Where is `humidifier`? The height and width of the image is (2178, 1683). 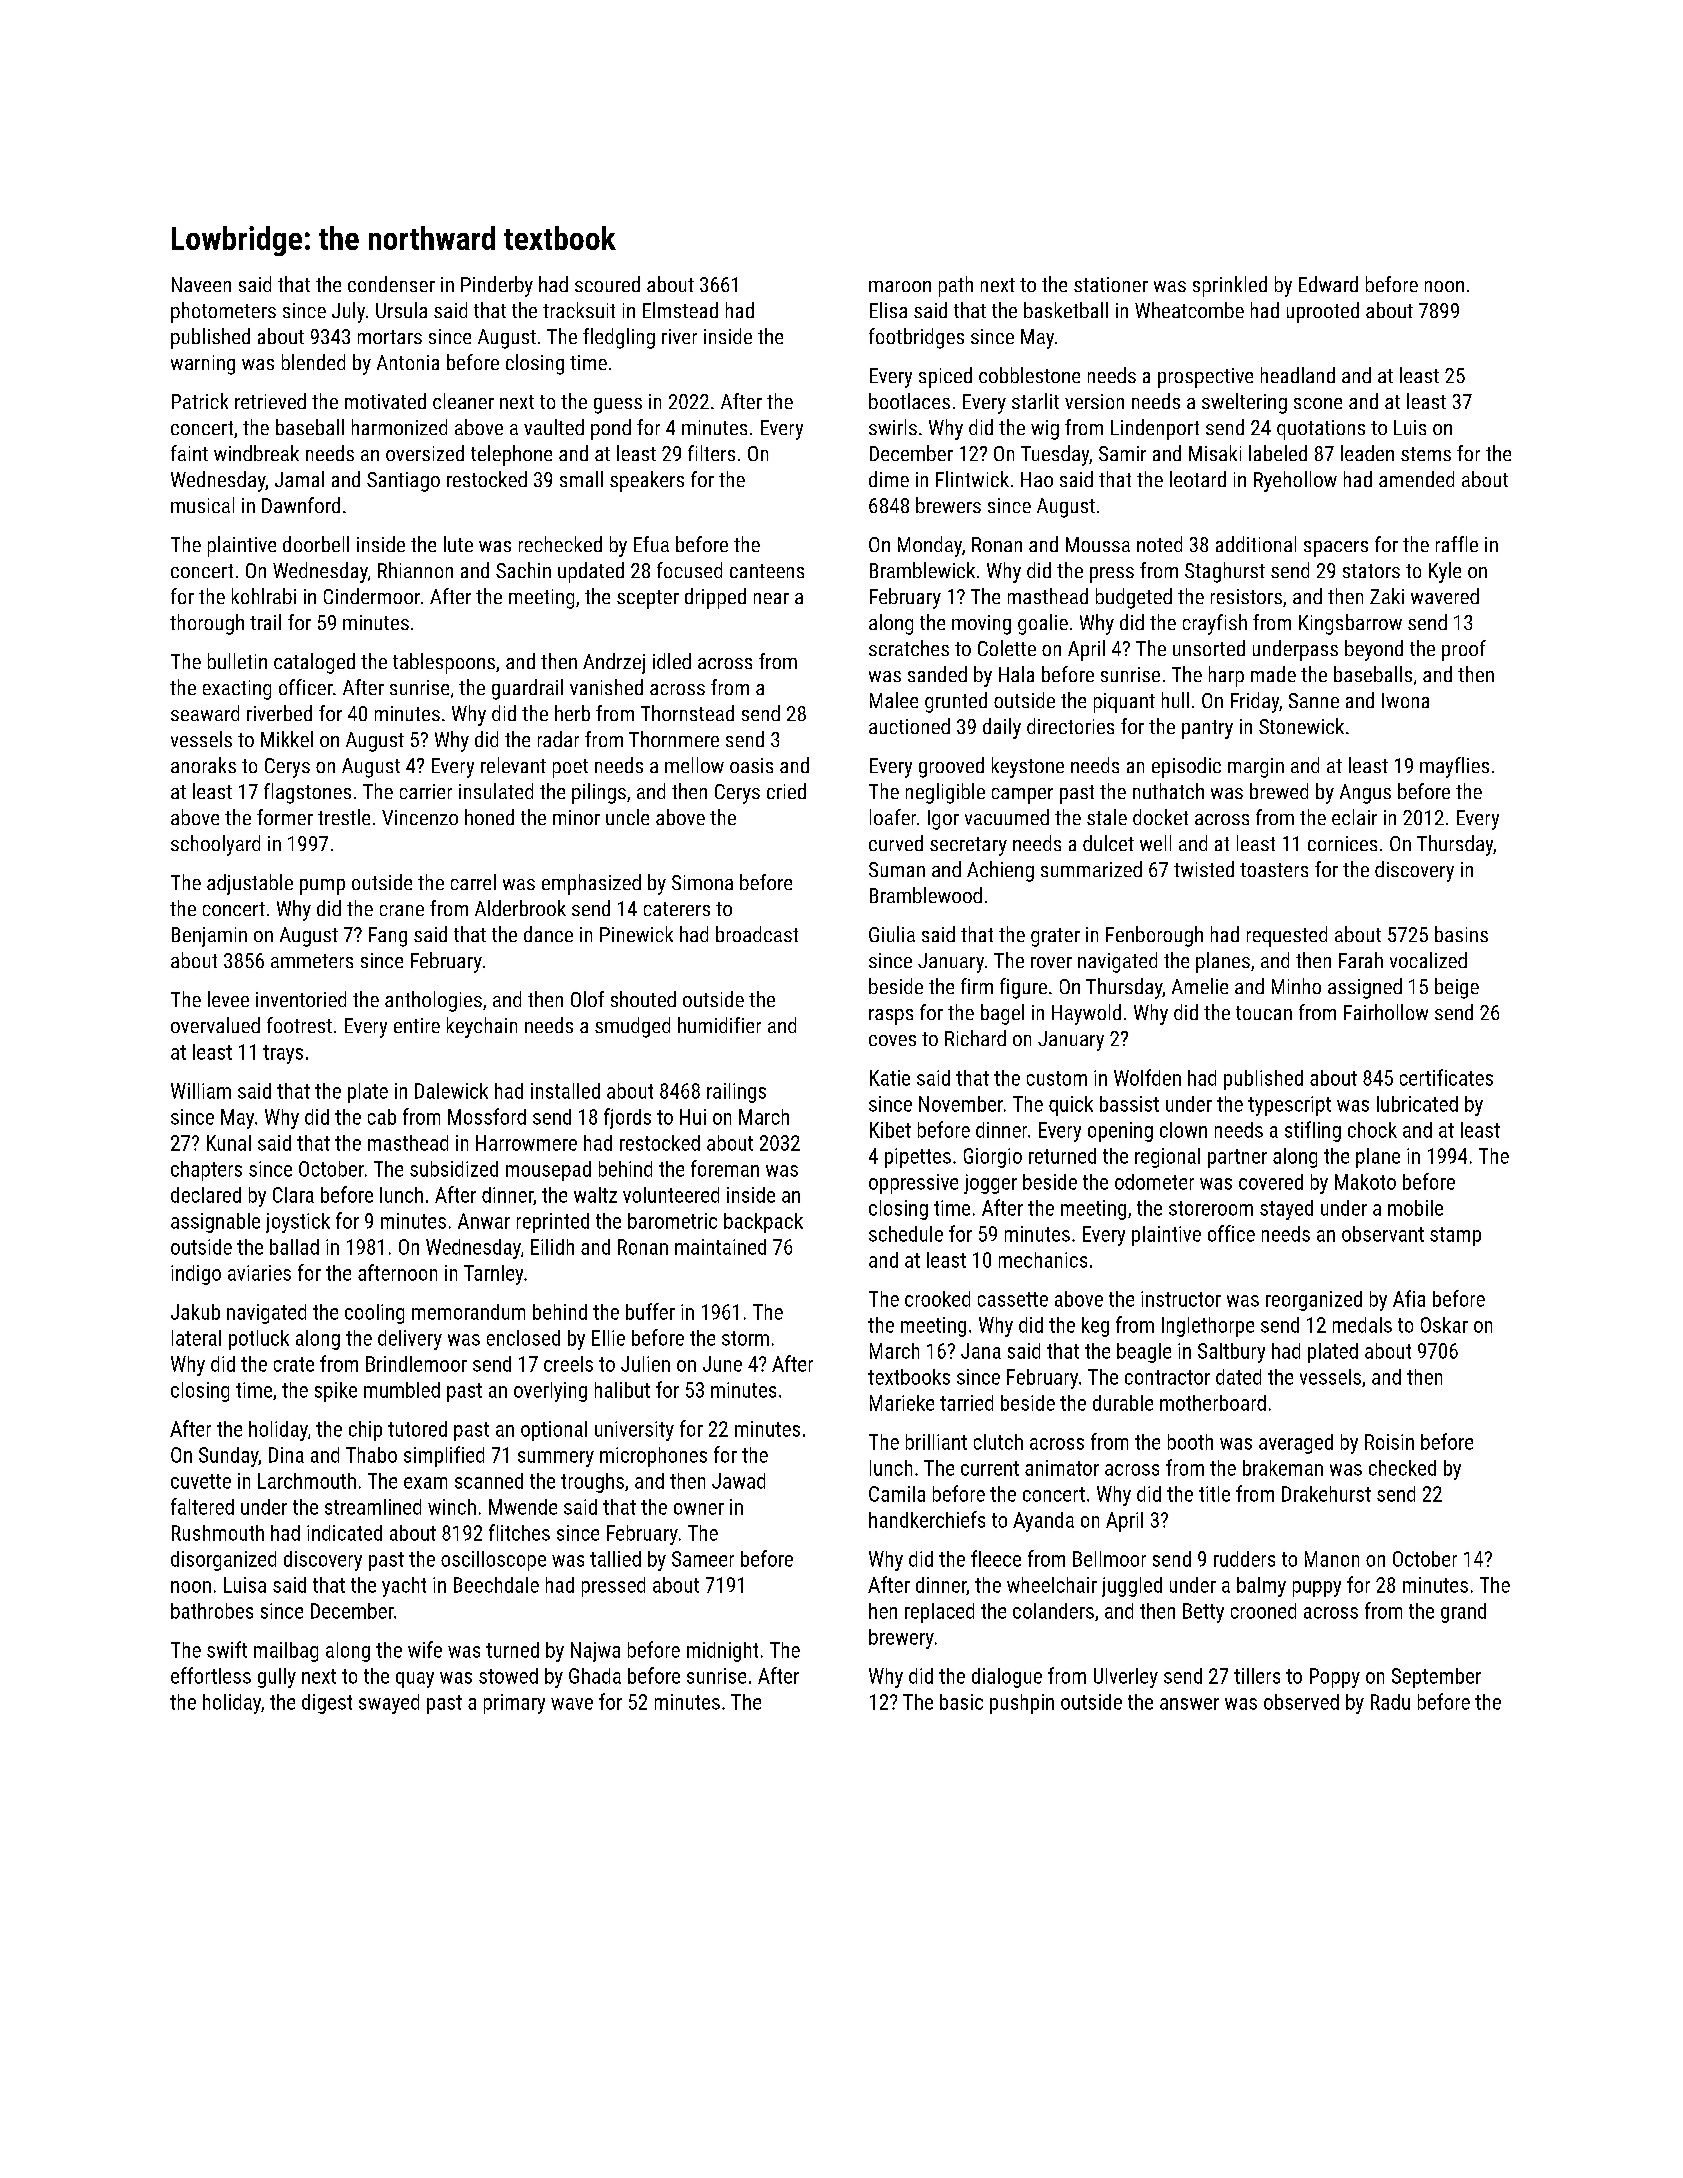 humidifier is located at coordinates (719, 1025).
